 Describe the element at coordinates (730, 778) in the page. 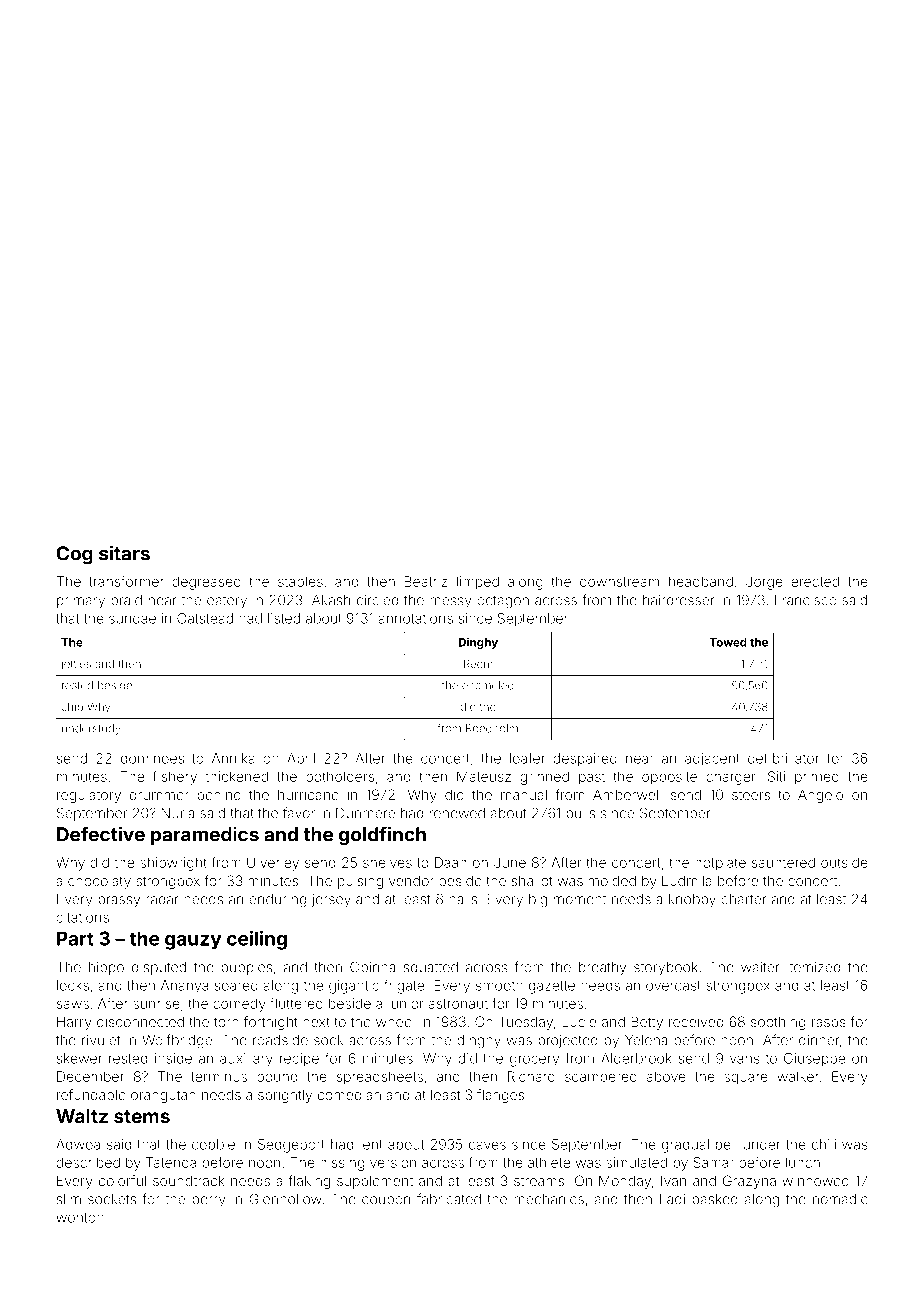

I see `charger` at that location.
